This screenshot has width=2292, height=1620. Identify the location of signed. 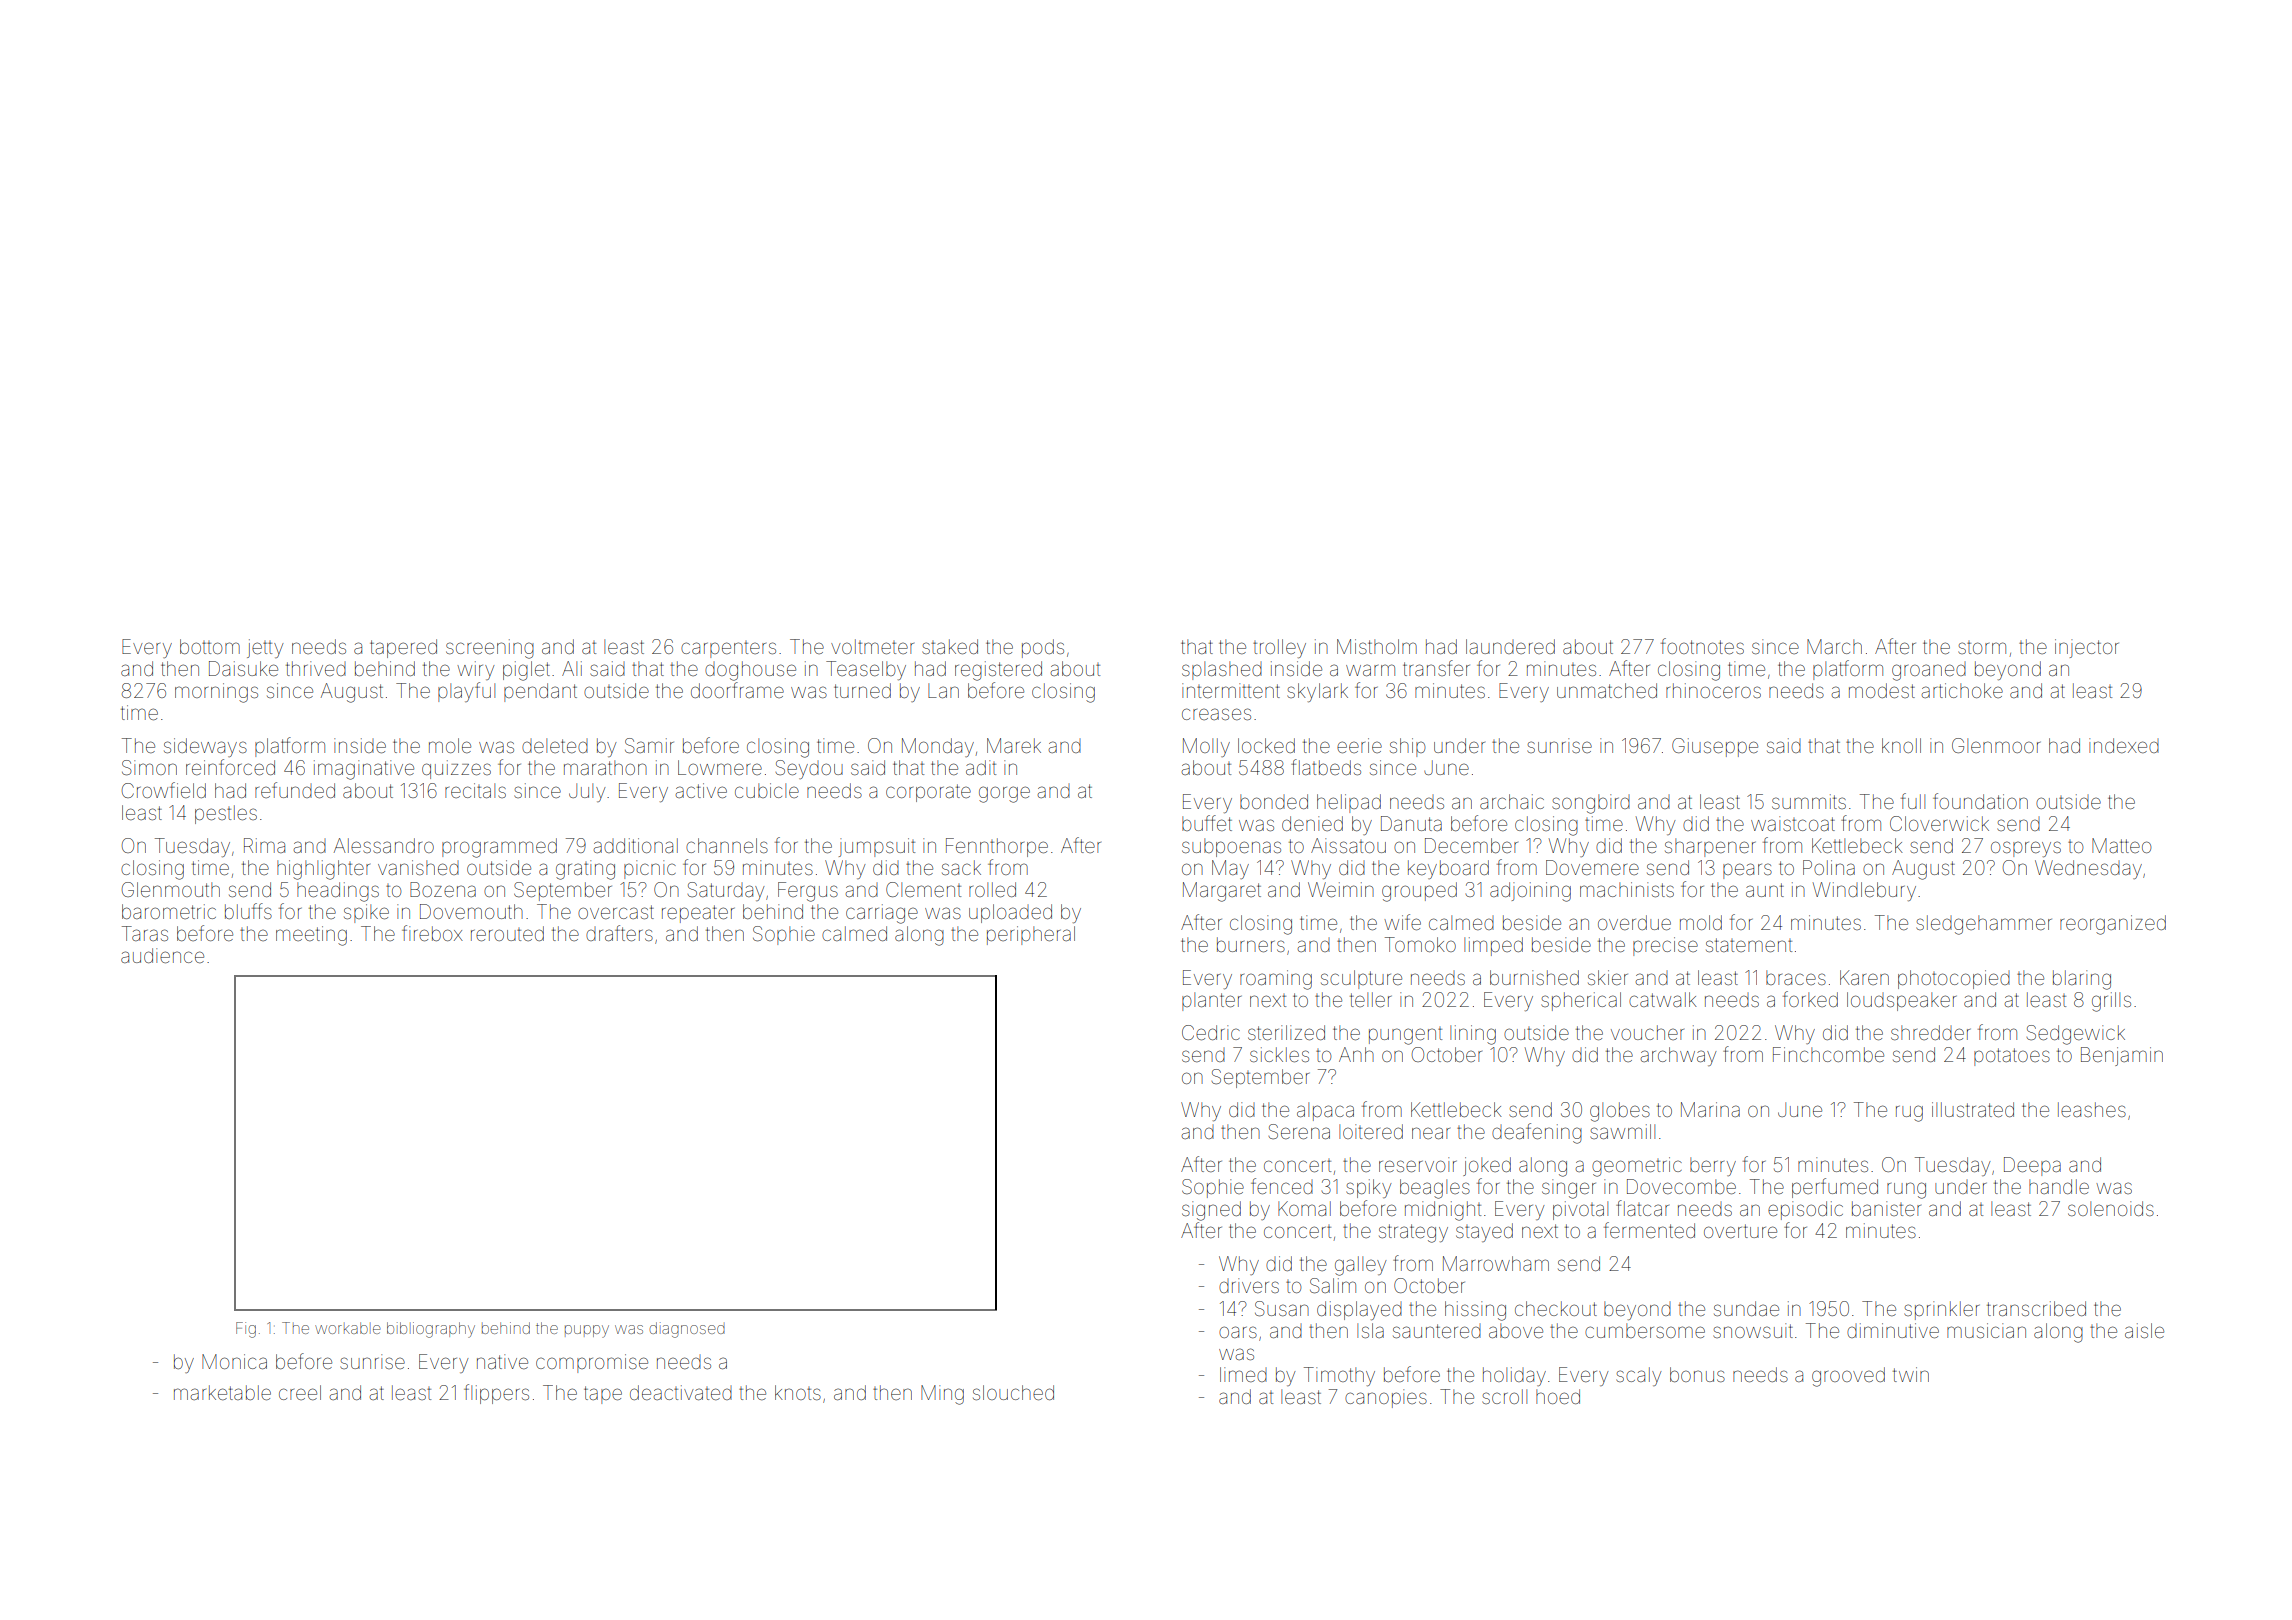
(1211, 1211).
